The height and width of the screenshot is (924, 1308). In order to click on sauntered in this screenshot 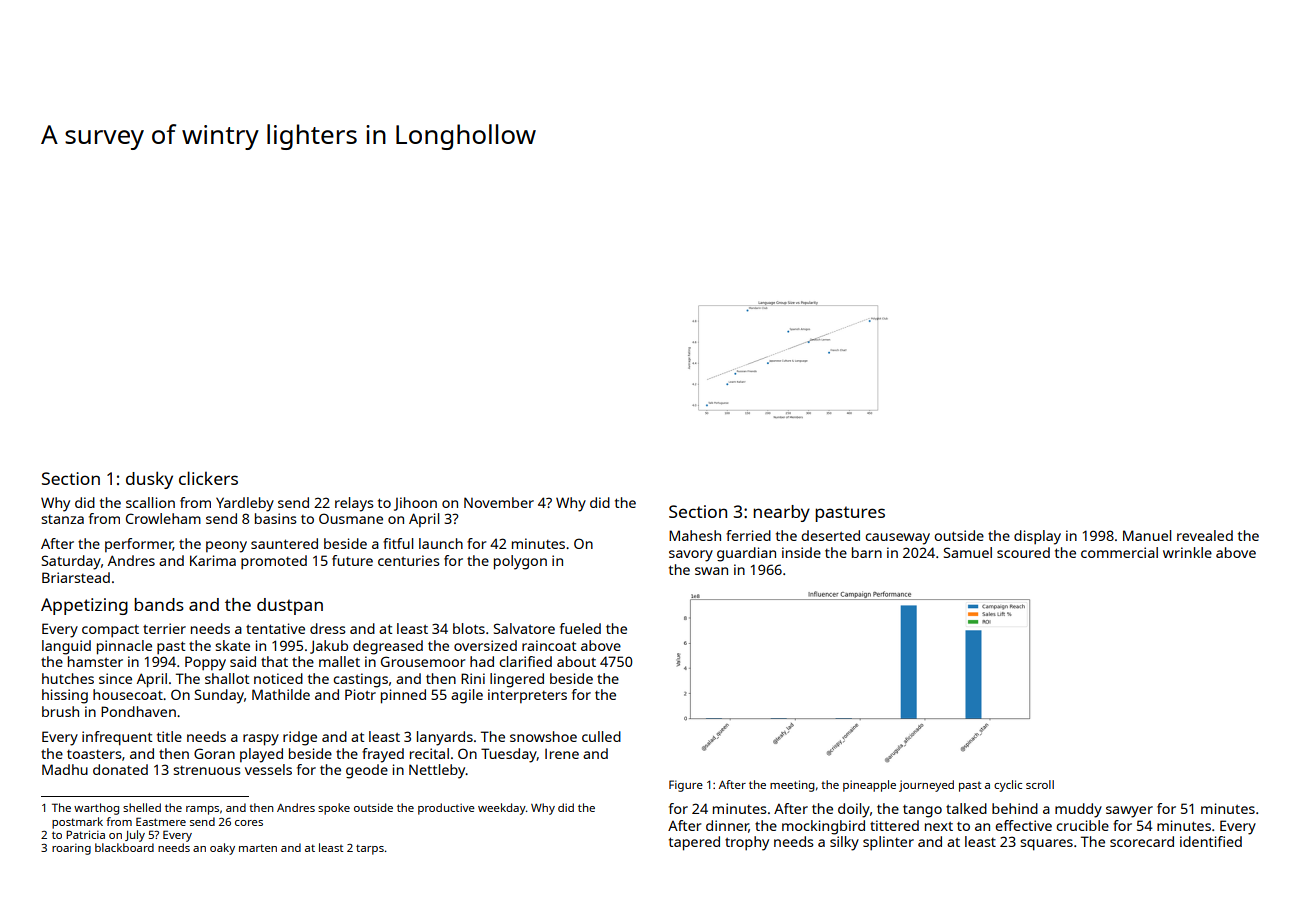, I will do `click(284, 543)`.
